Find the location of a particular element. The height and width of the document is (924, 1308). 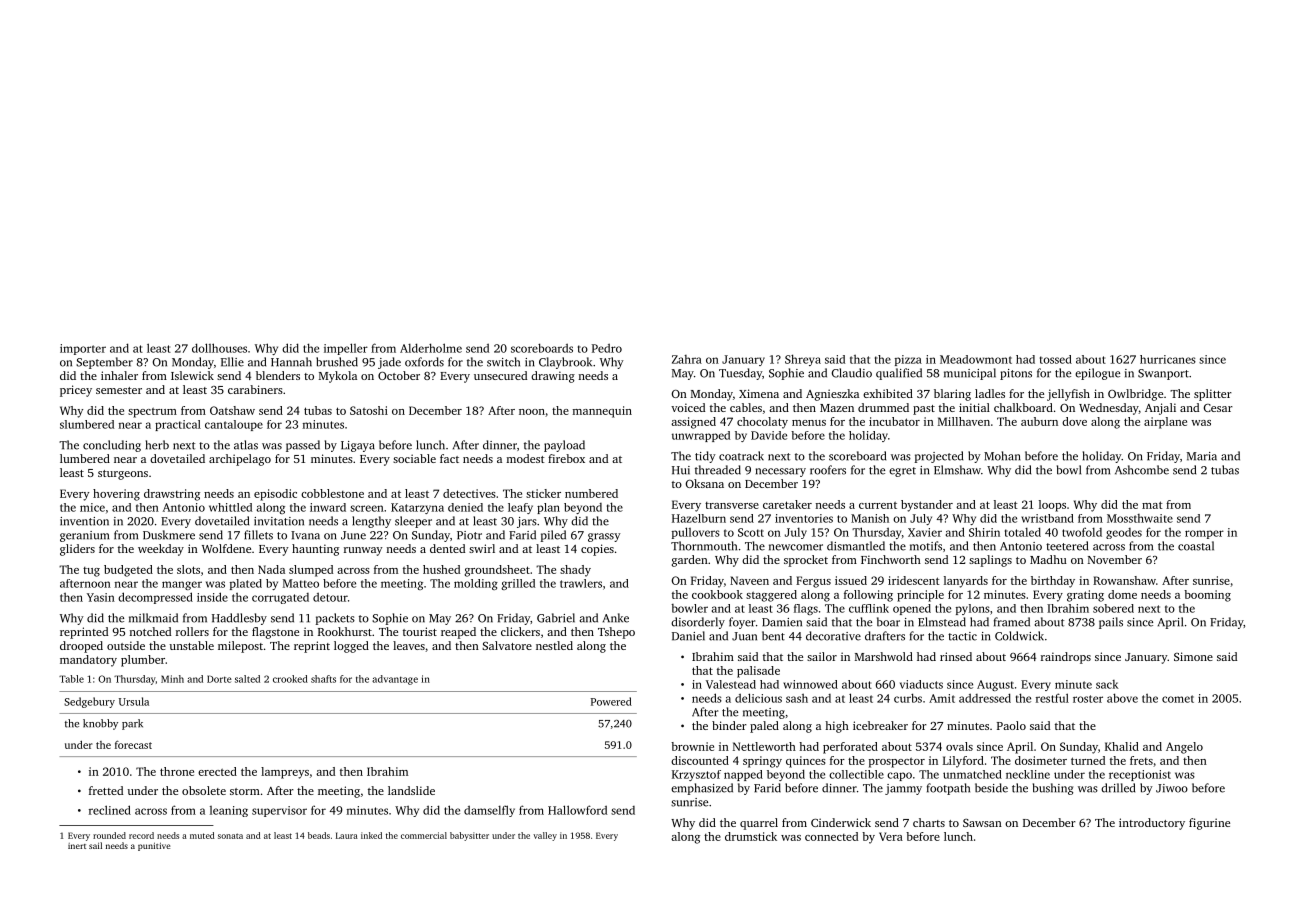

hurricanes is located at coordinates (1168, 359).
